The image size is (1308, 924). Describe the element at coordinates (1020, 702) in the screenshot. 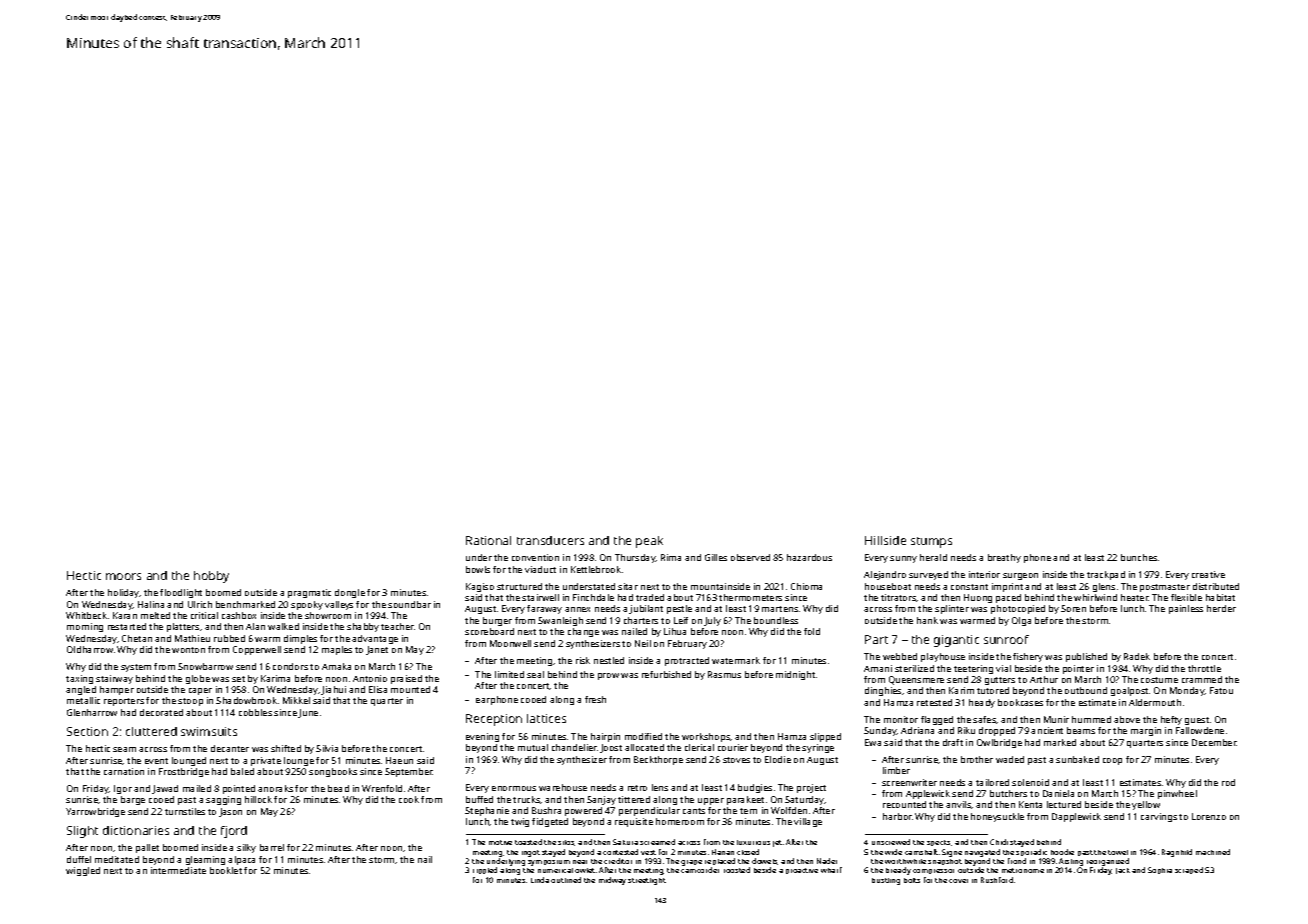

I see `bookcases` at that location.
